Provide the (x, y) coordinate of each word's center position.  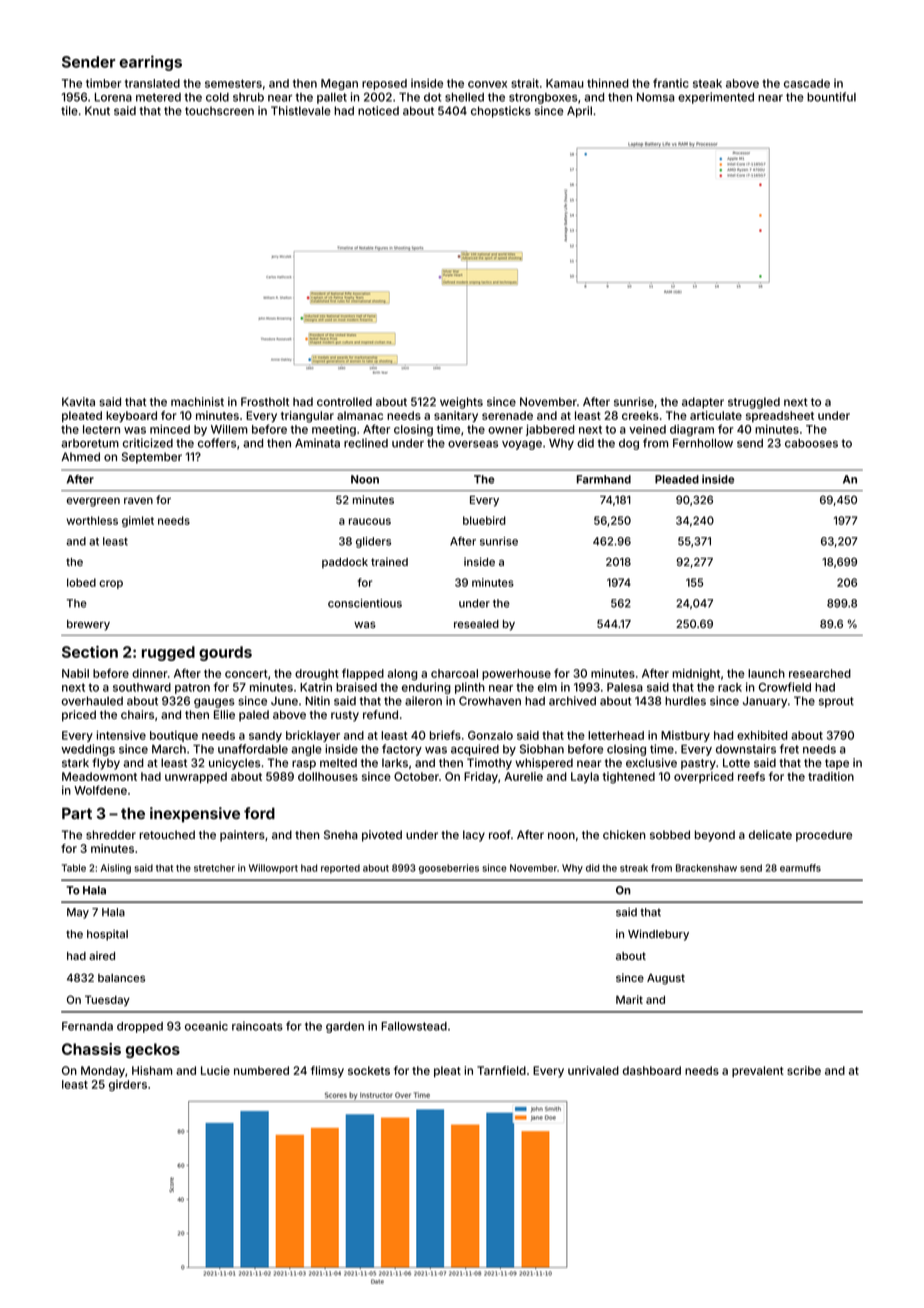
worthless (92, 520)
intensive (121, 735)
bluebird (484, 520)
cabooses (811, 443)
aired (102, 955)
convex (487, 84)
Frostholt (265, 402)
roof (500, 834)
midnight (696, 675)
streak (634, 868)
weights (461, 403)
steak (707, 83)
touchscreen (219, 111)
